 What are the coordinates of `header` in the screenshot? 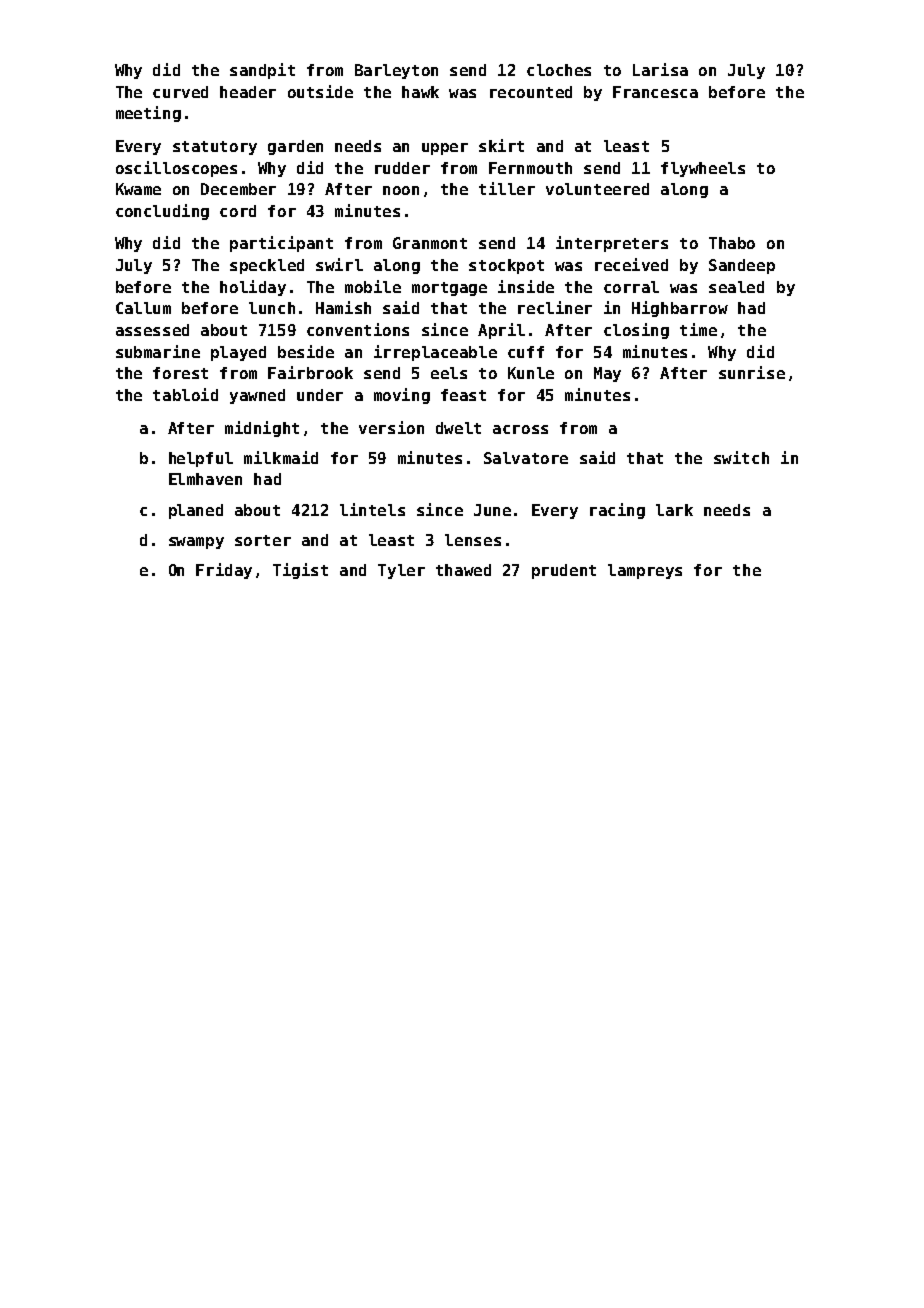 It's located at (248, 92).
